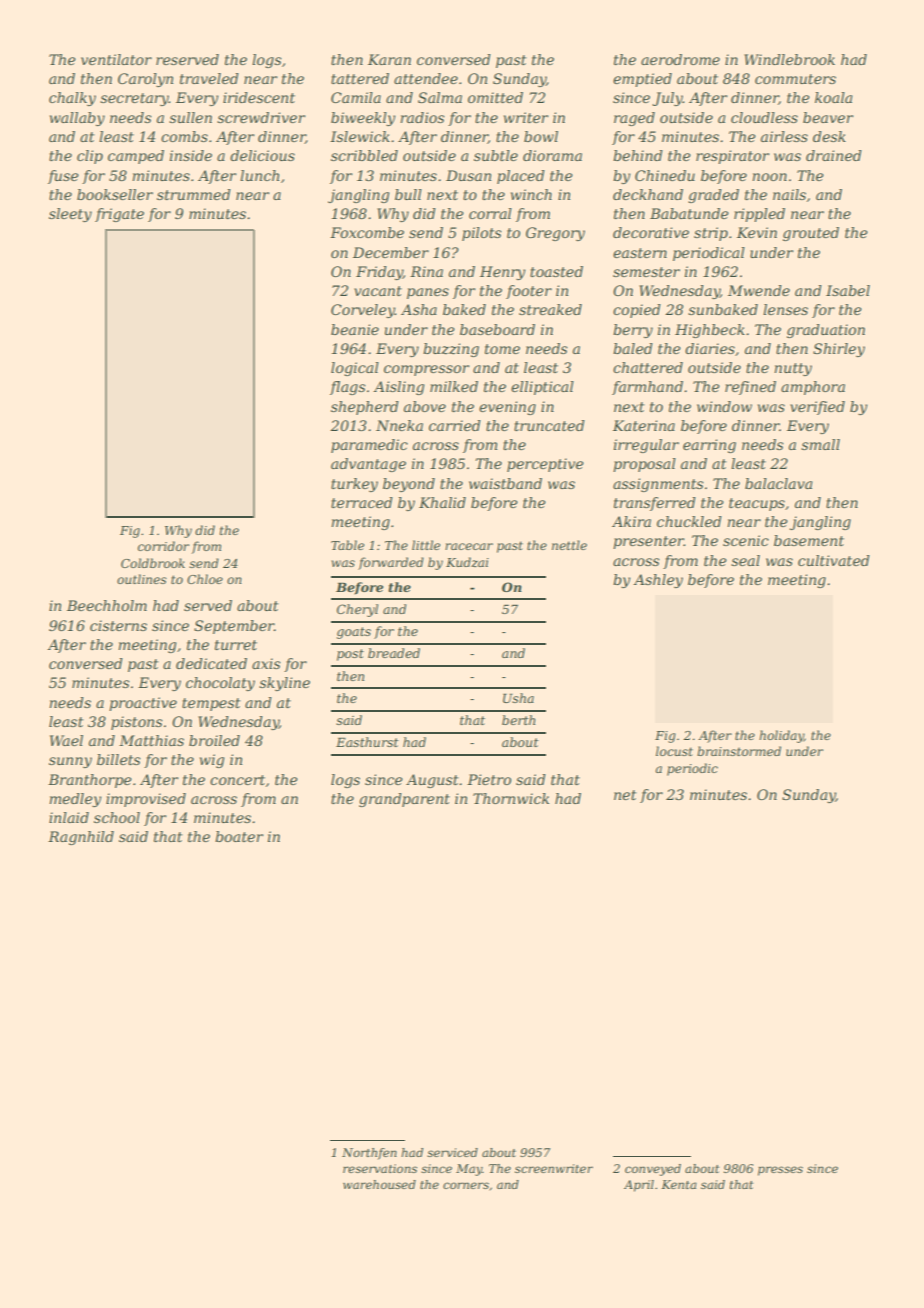 Image resolution: width=924 pixels, height=1308 pixels. I want to click on corners, so click(466, 1185).
